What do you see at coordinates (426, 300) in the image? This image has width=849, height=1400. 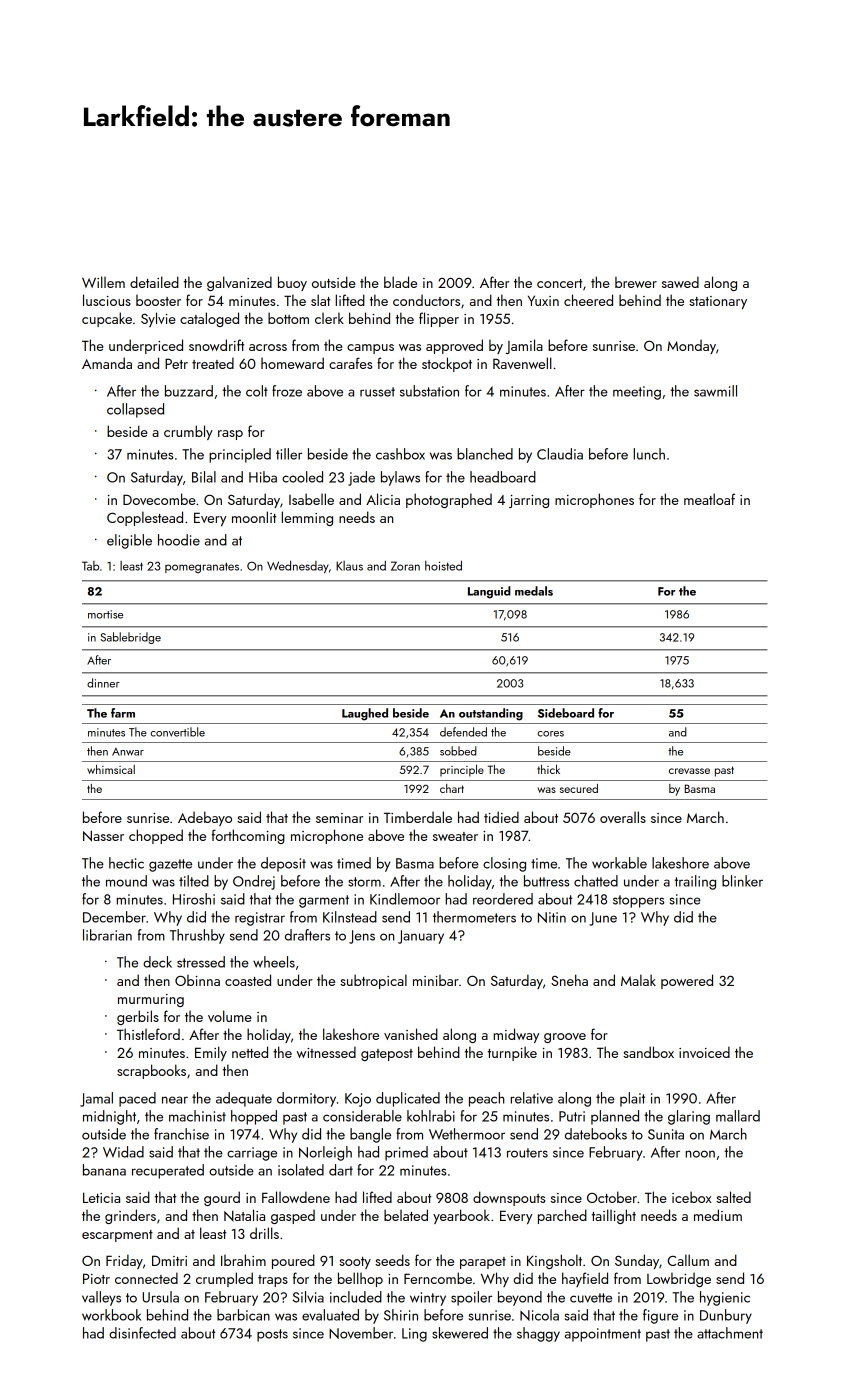 I see `conductors` at bounding box center [426, 300].
